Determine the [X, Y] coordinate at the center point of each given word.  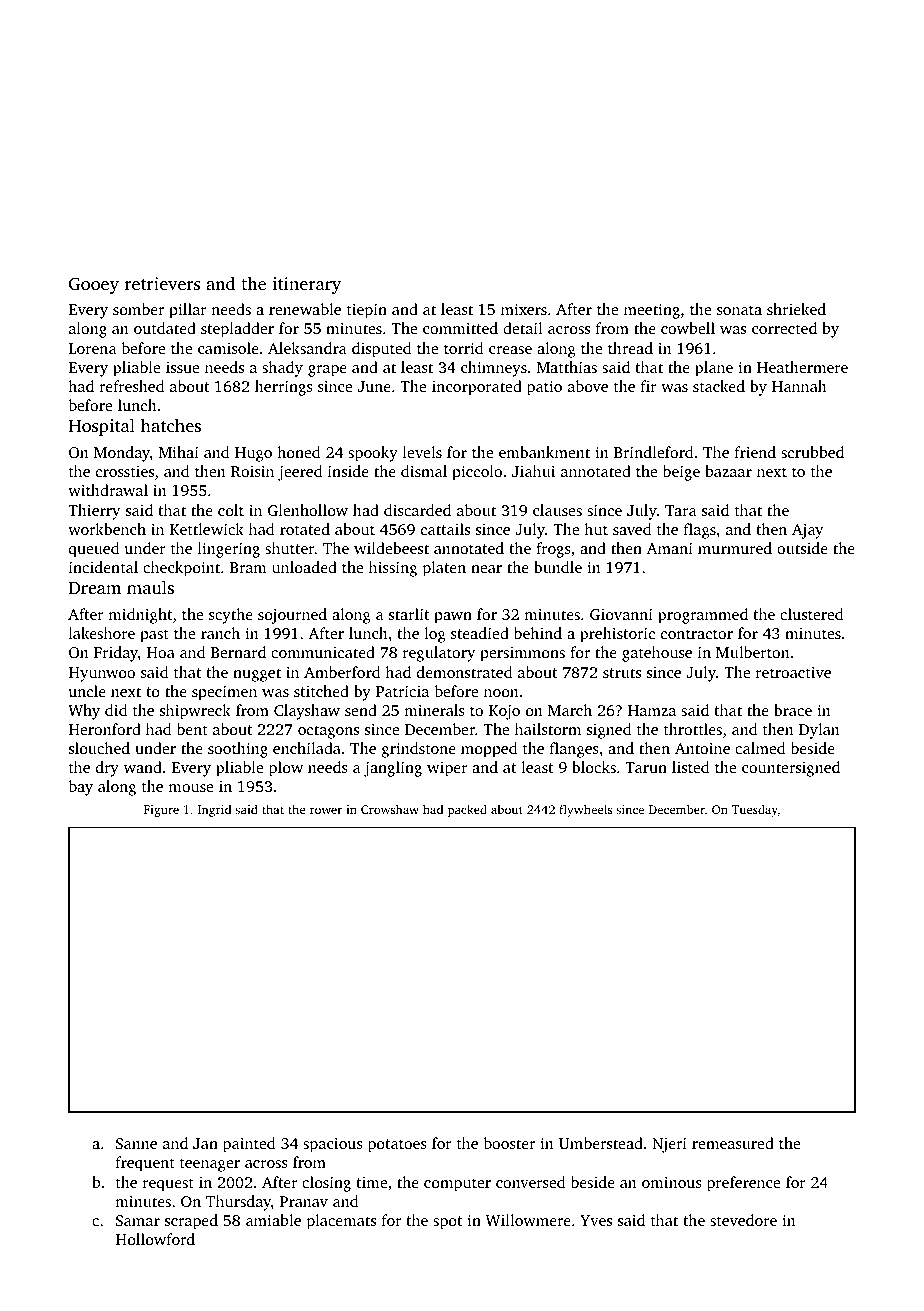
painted [249, 1145]
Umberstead [601, 1143]
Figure [161, 811]
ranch [220, 633]
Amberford [342, 672]
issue [182, 367]
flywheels [585, 810]
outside [802, 548]
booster [509, 1143]
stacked [719, 386]
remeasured [733, 1143]
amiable [273, 1220]
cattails [445, 529]
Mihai [179, 452]
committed [460, 328]
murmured [735, 548]
